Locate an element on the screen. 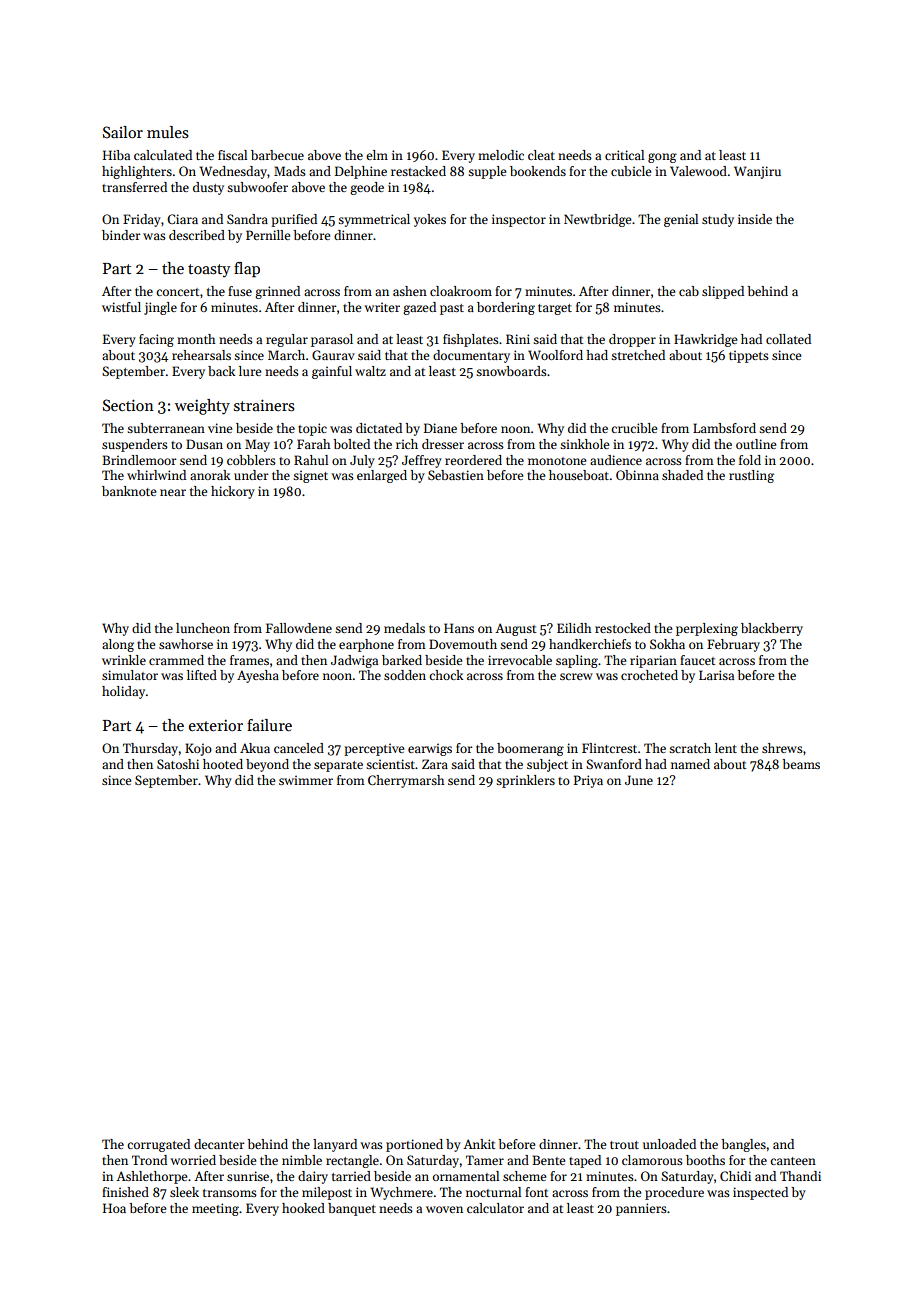  inside is located at coordinates (755, 219).
